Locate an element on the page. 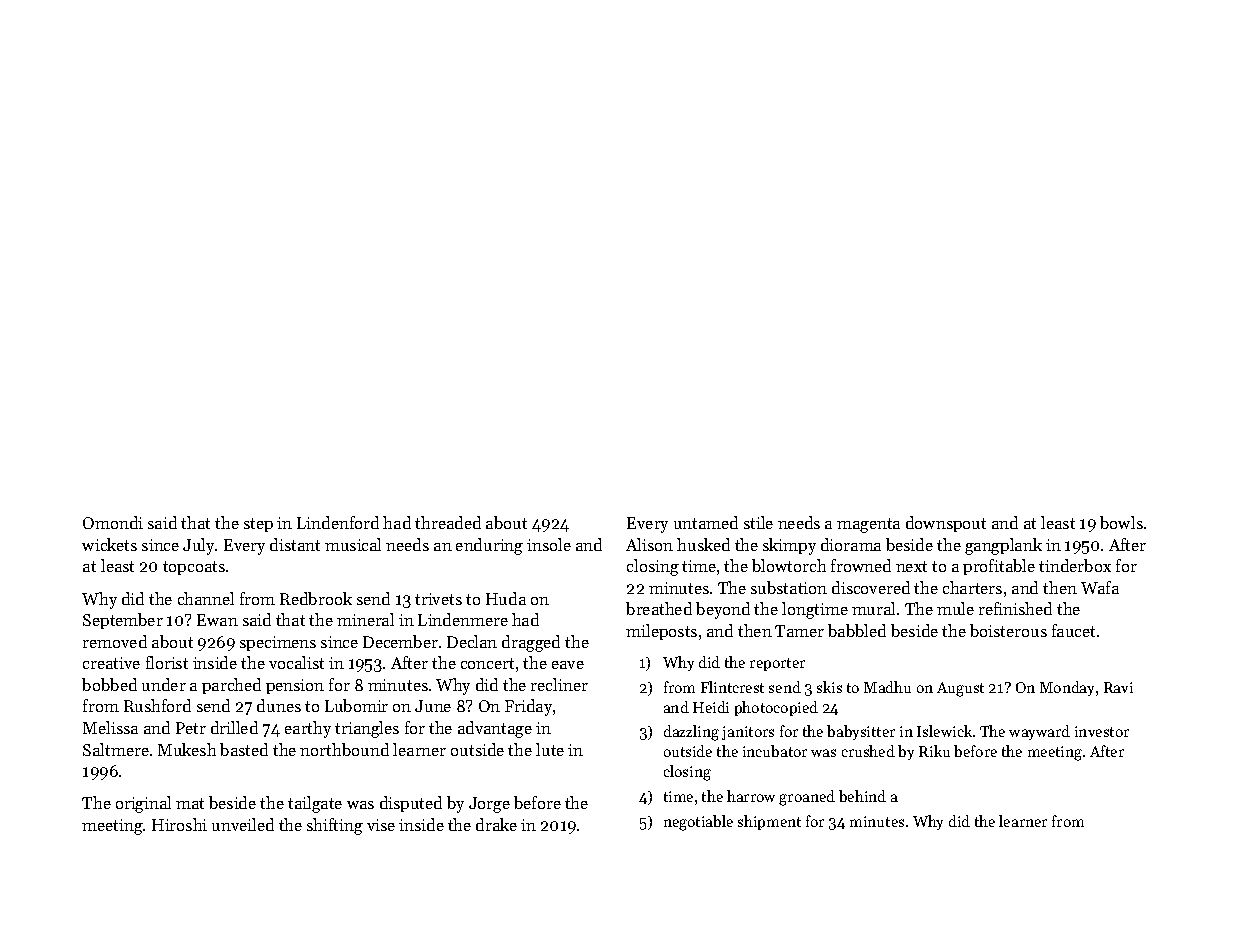 This image has width=1233, height=952. harrow is located at coordinates (751, 796).
